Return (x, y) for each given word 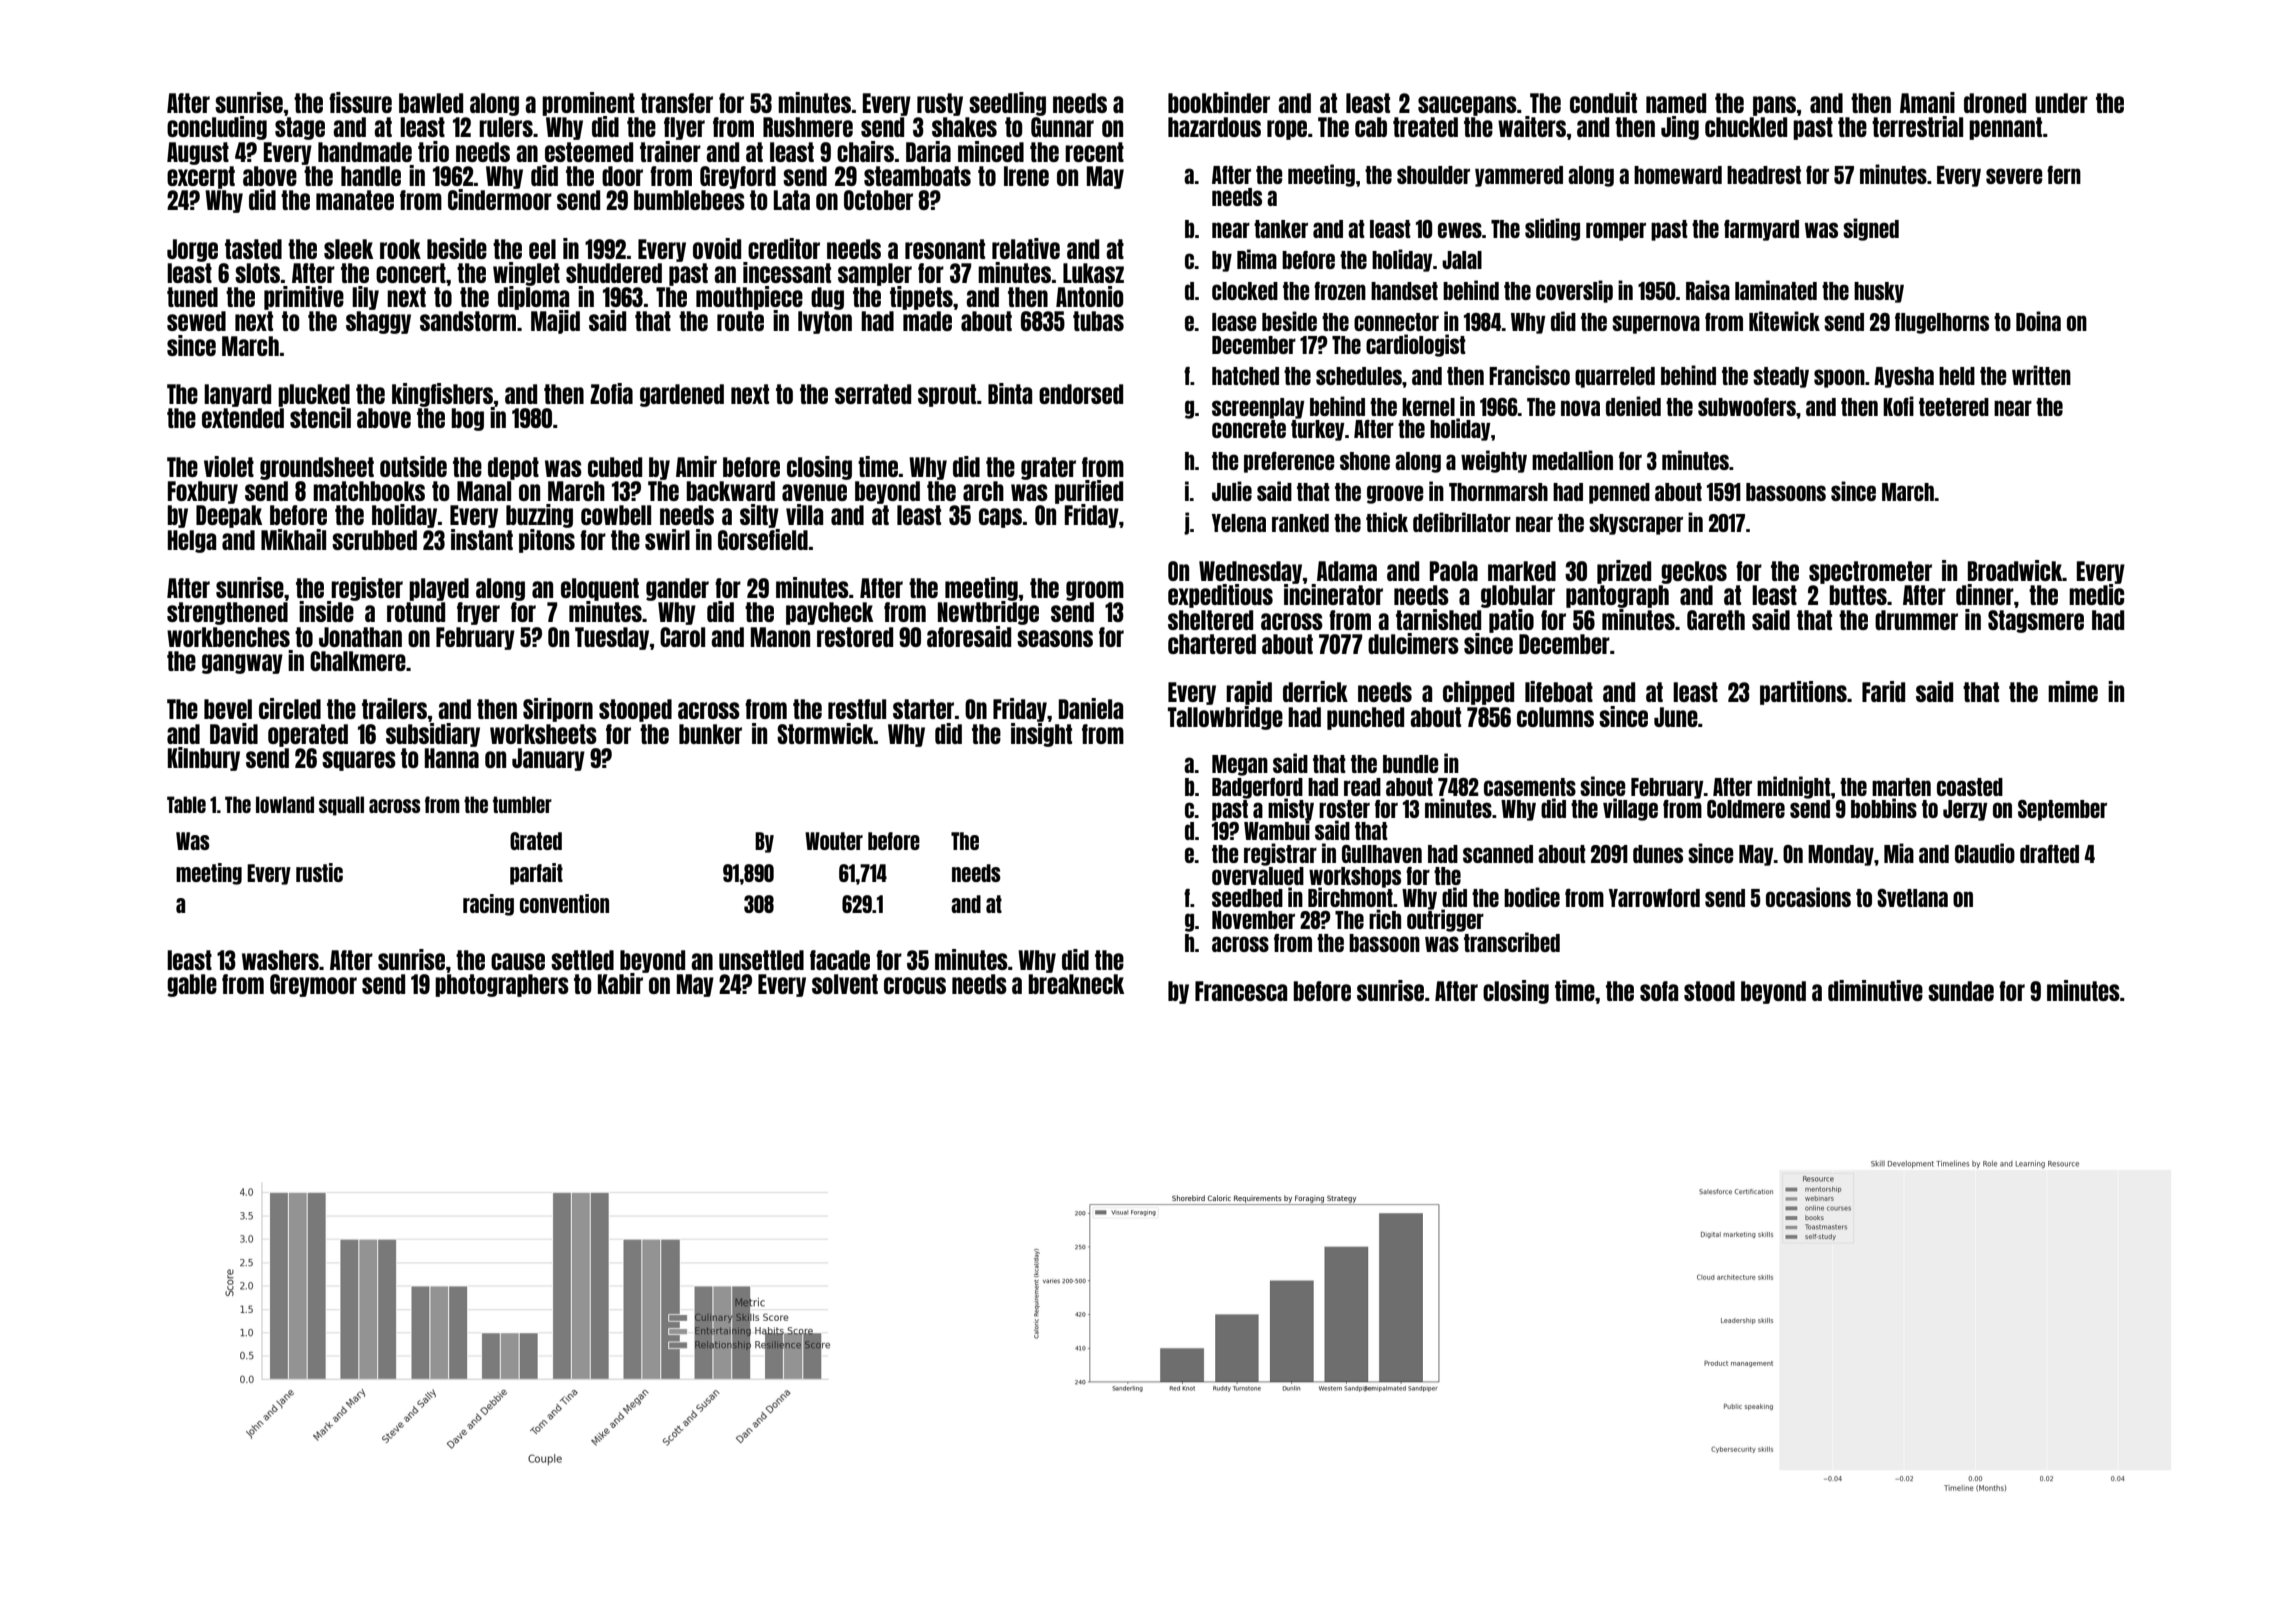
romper (1616, 231)
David (234, 733)
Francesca (1241, 991)
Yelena (1239, 523)
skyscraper (1636, 524)
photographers (502, 985)
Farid (1883, 691)
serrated (873, 394)
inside (326, 611)
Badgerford (1257, 788)
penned (1619, 493)
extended (243, 418)
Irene (1026, 176)
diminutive (1875, 990)
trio (433, 151)
